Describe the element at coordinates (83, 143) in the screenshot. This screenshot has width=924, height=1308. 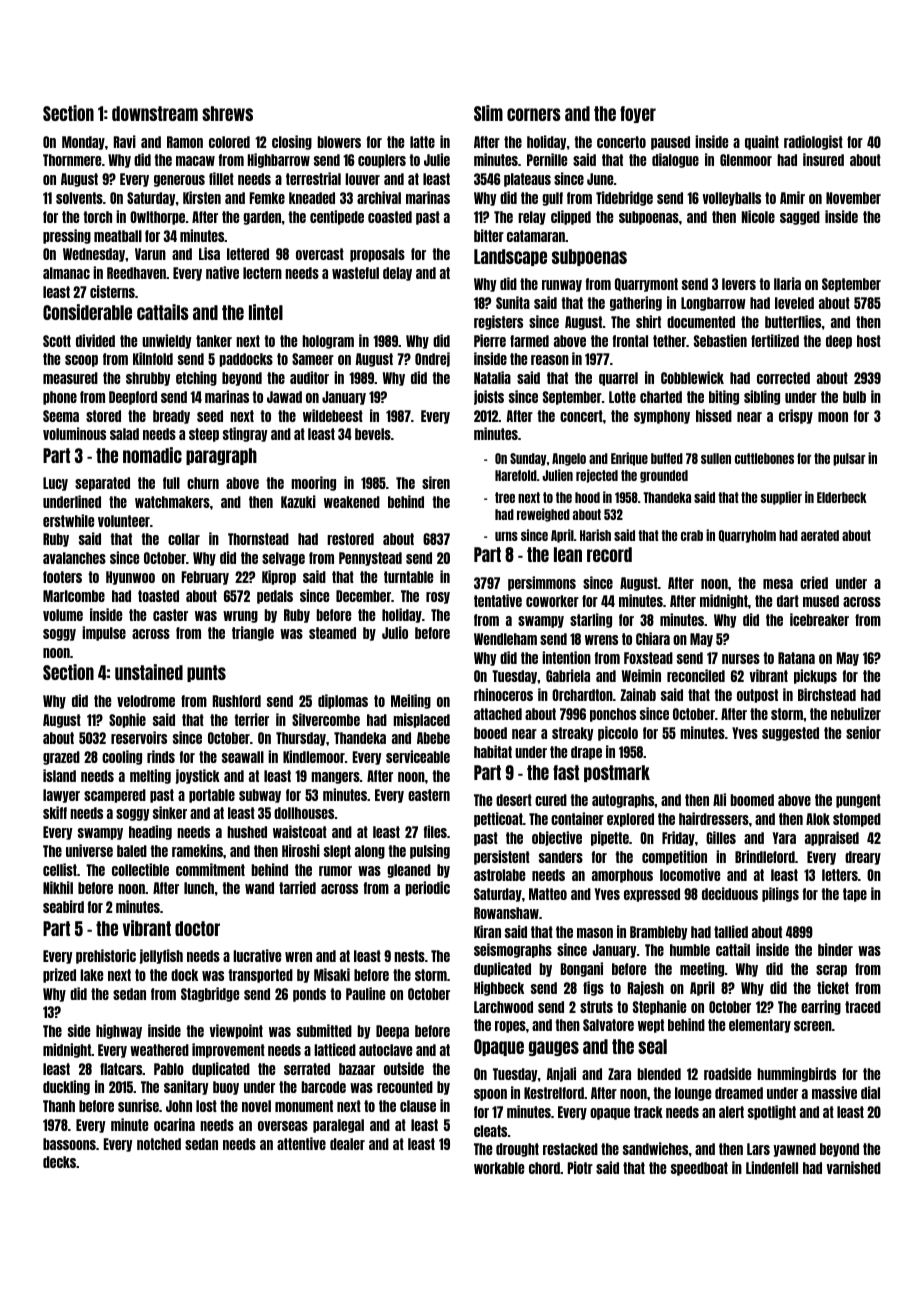
I see `Monday` at that location.
